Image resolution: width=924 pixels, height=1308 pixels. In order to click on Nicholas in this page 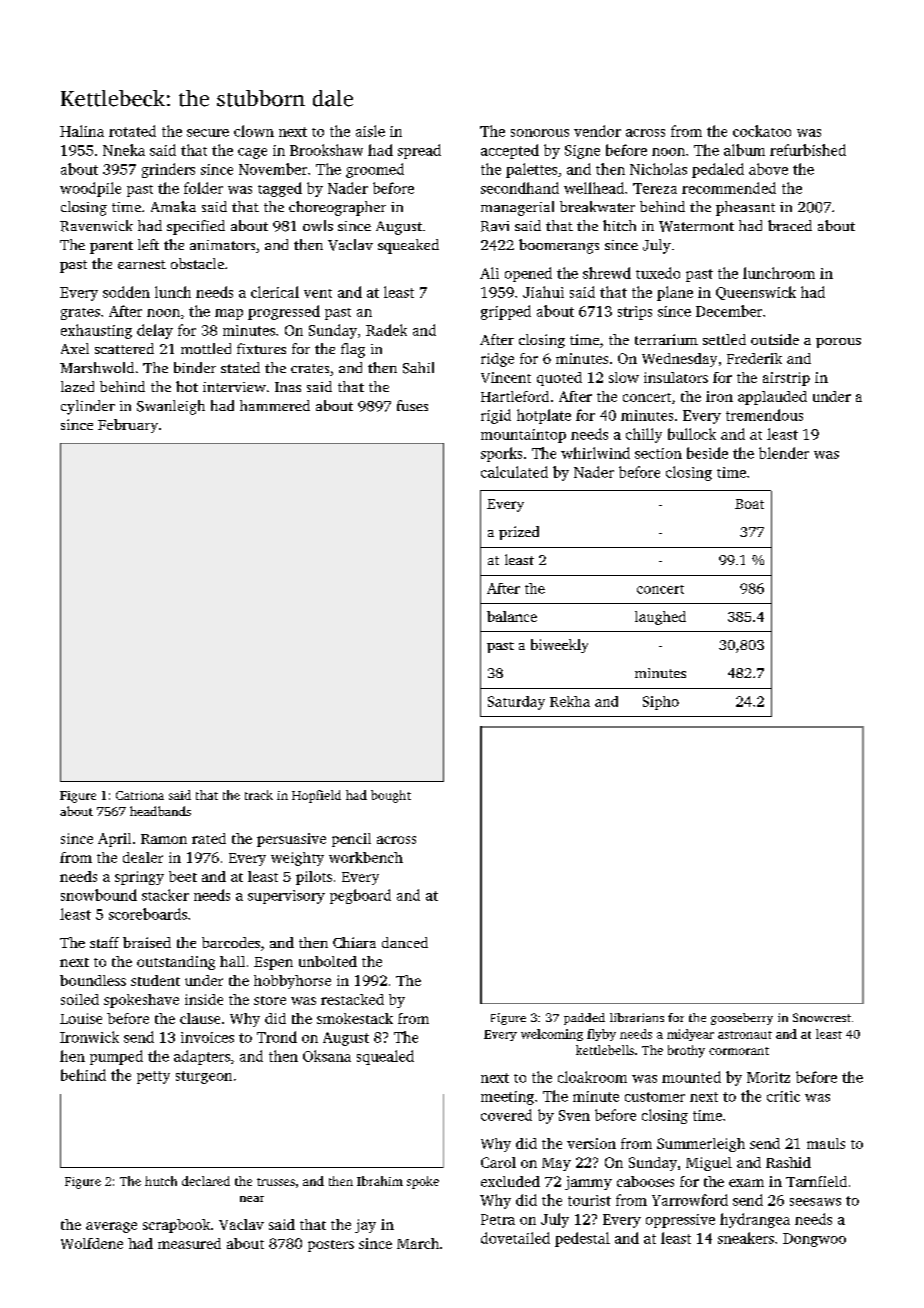, I will do `click(658, 169)`.
